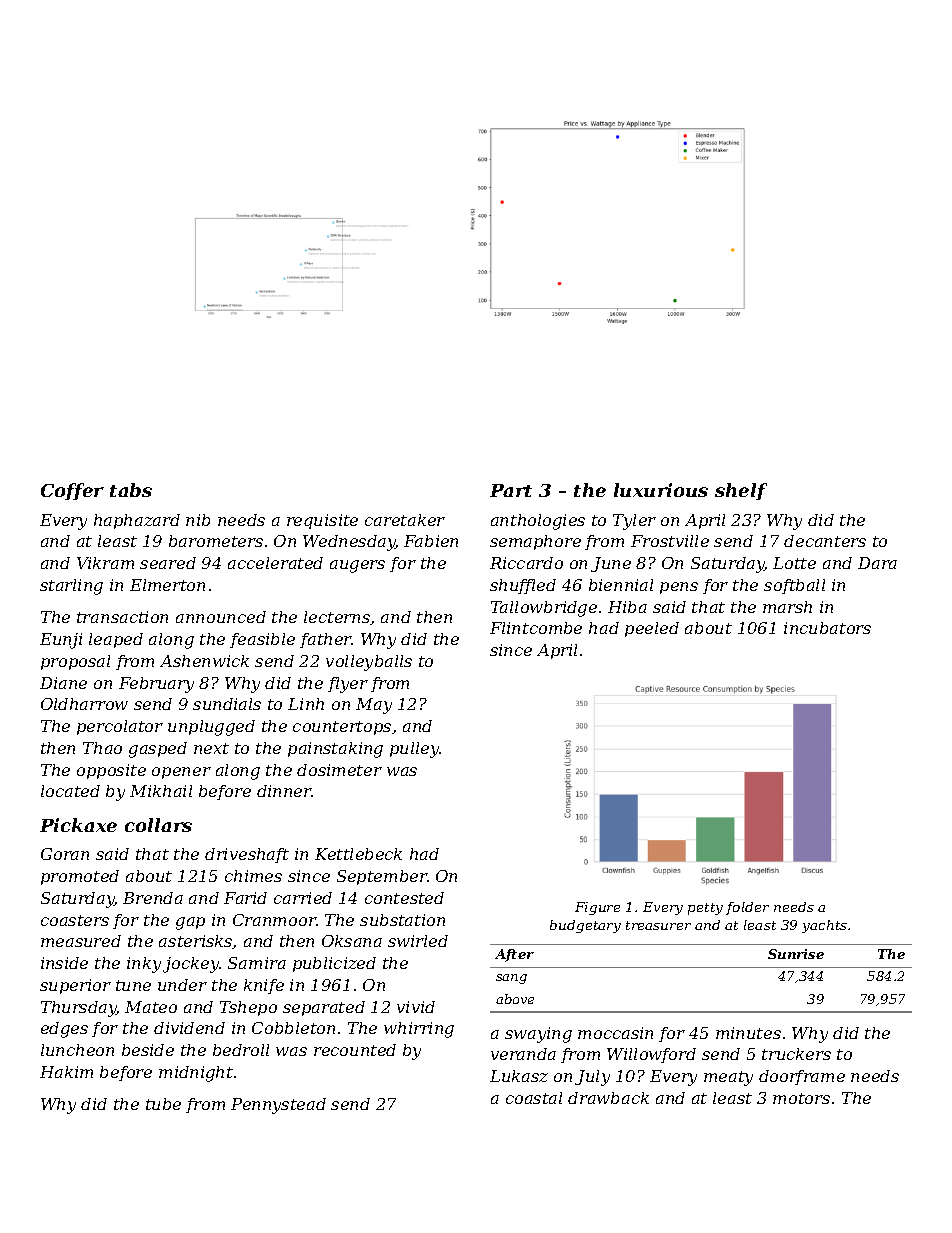 The height and width of the document is (1233, 952). I want to click on minutes, so click(748, 1033).
